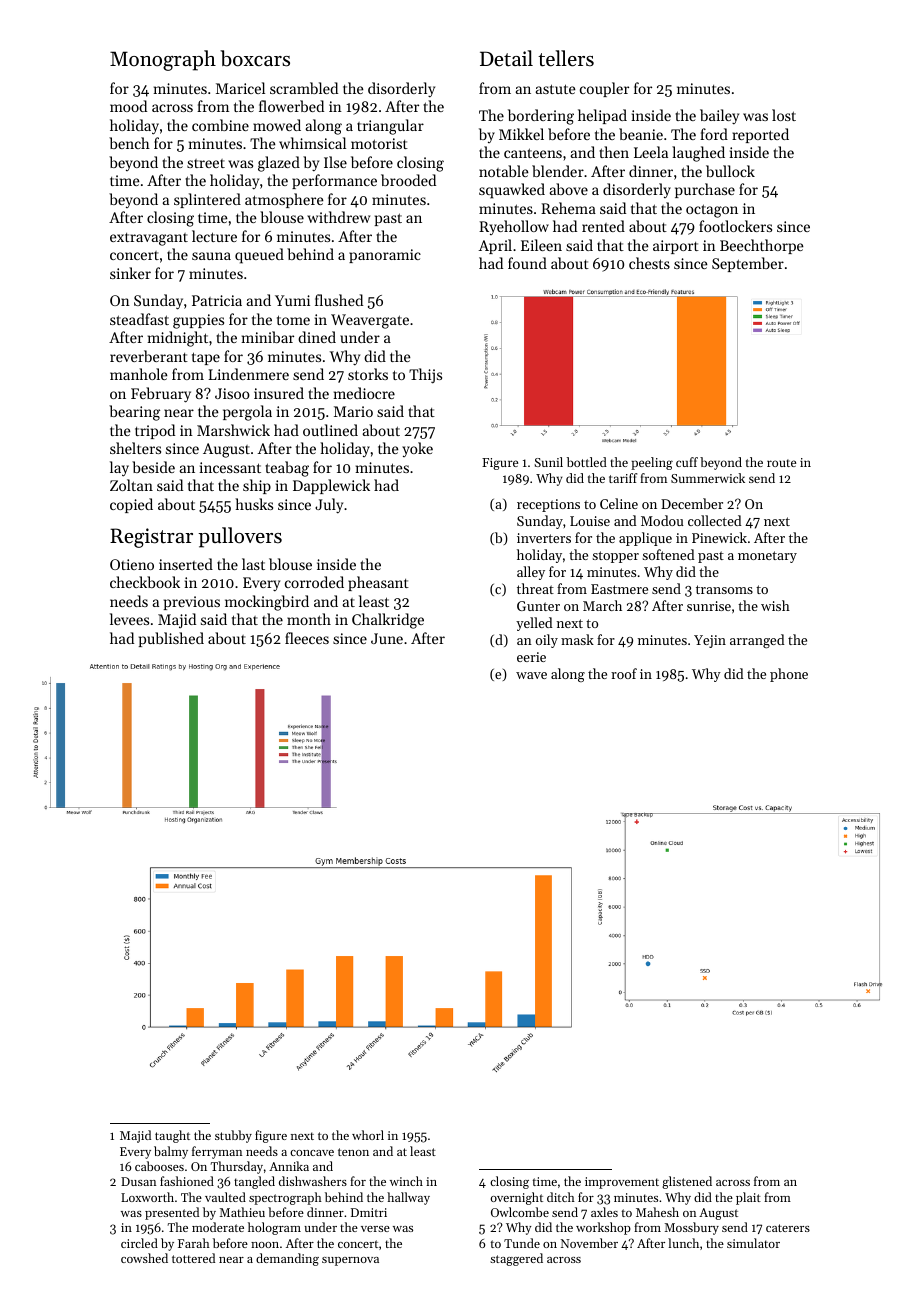  Describe the element at coordinates (789, 675) in the screenshot. I see `phone` at that location.
